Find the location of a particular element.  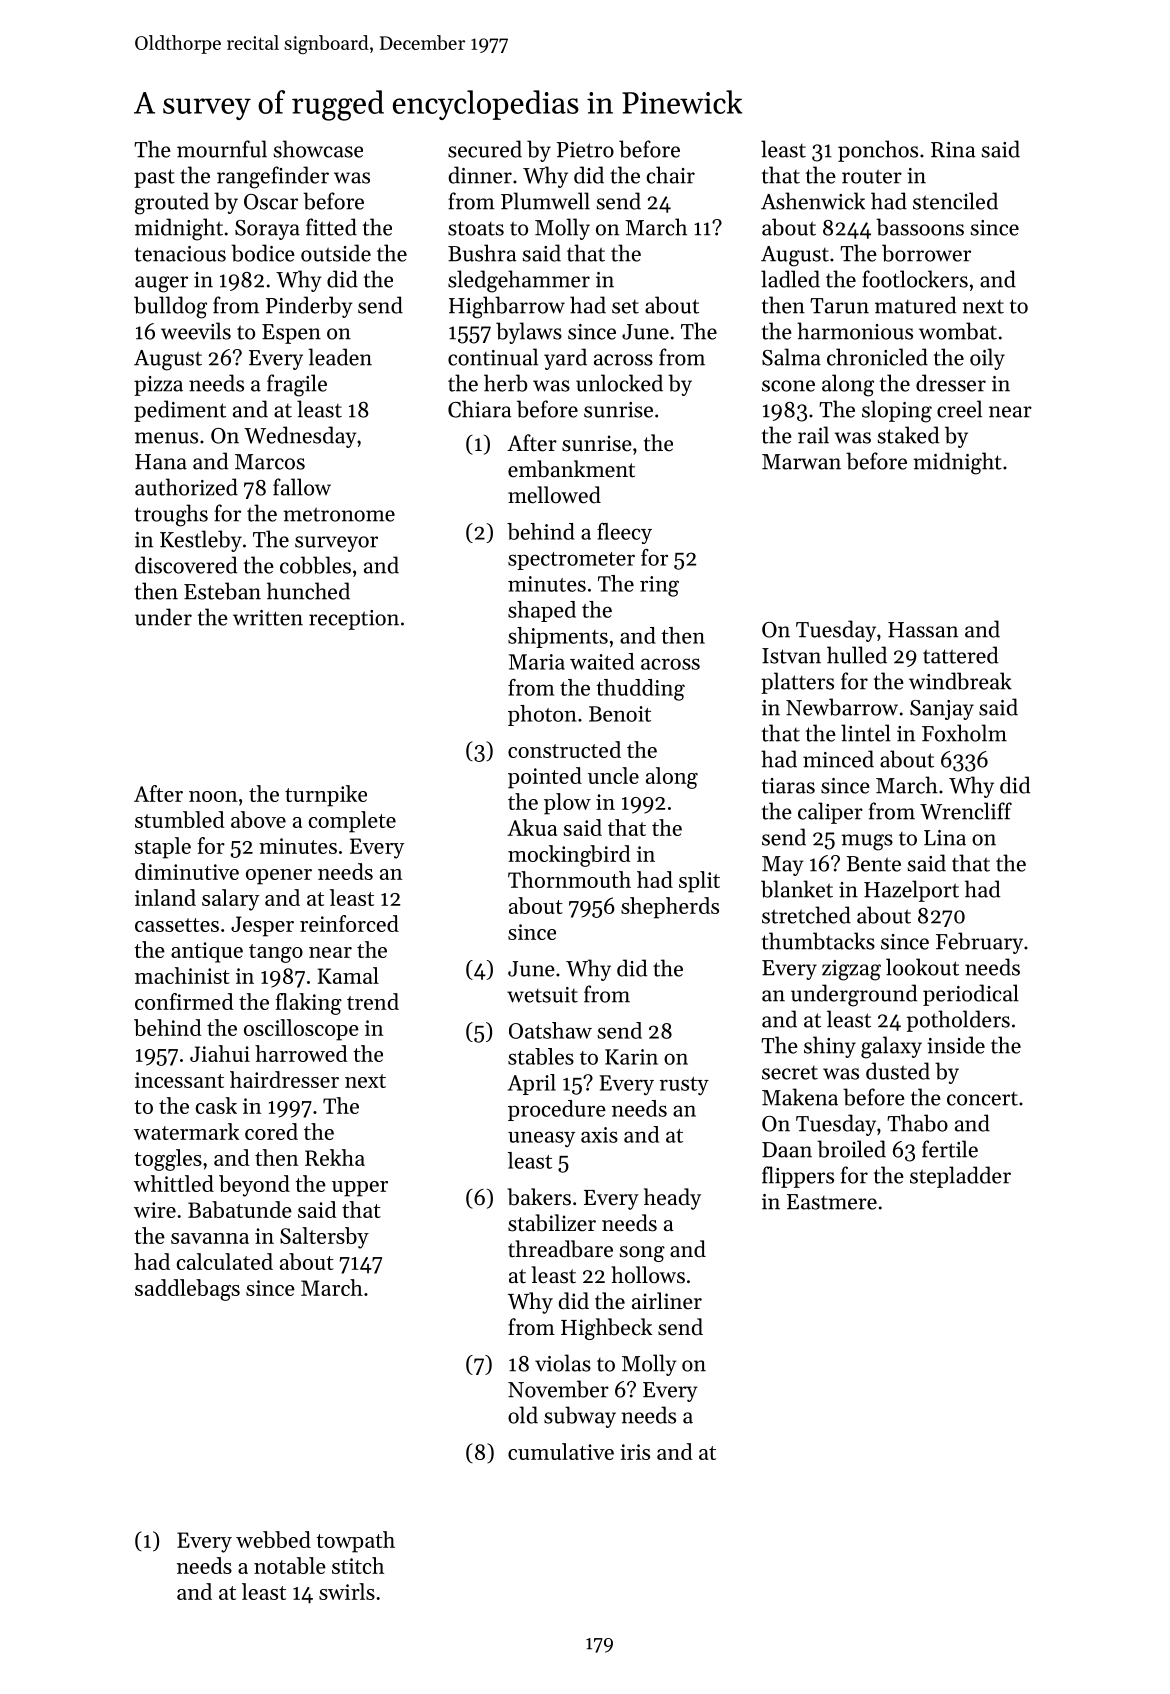

notable is located at coordinates (290, 1565).
